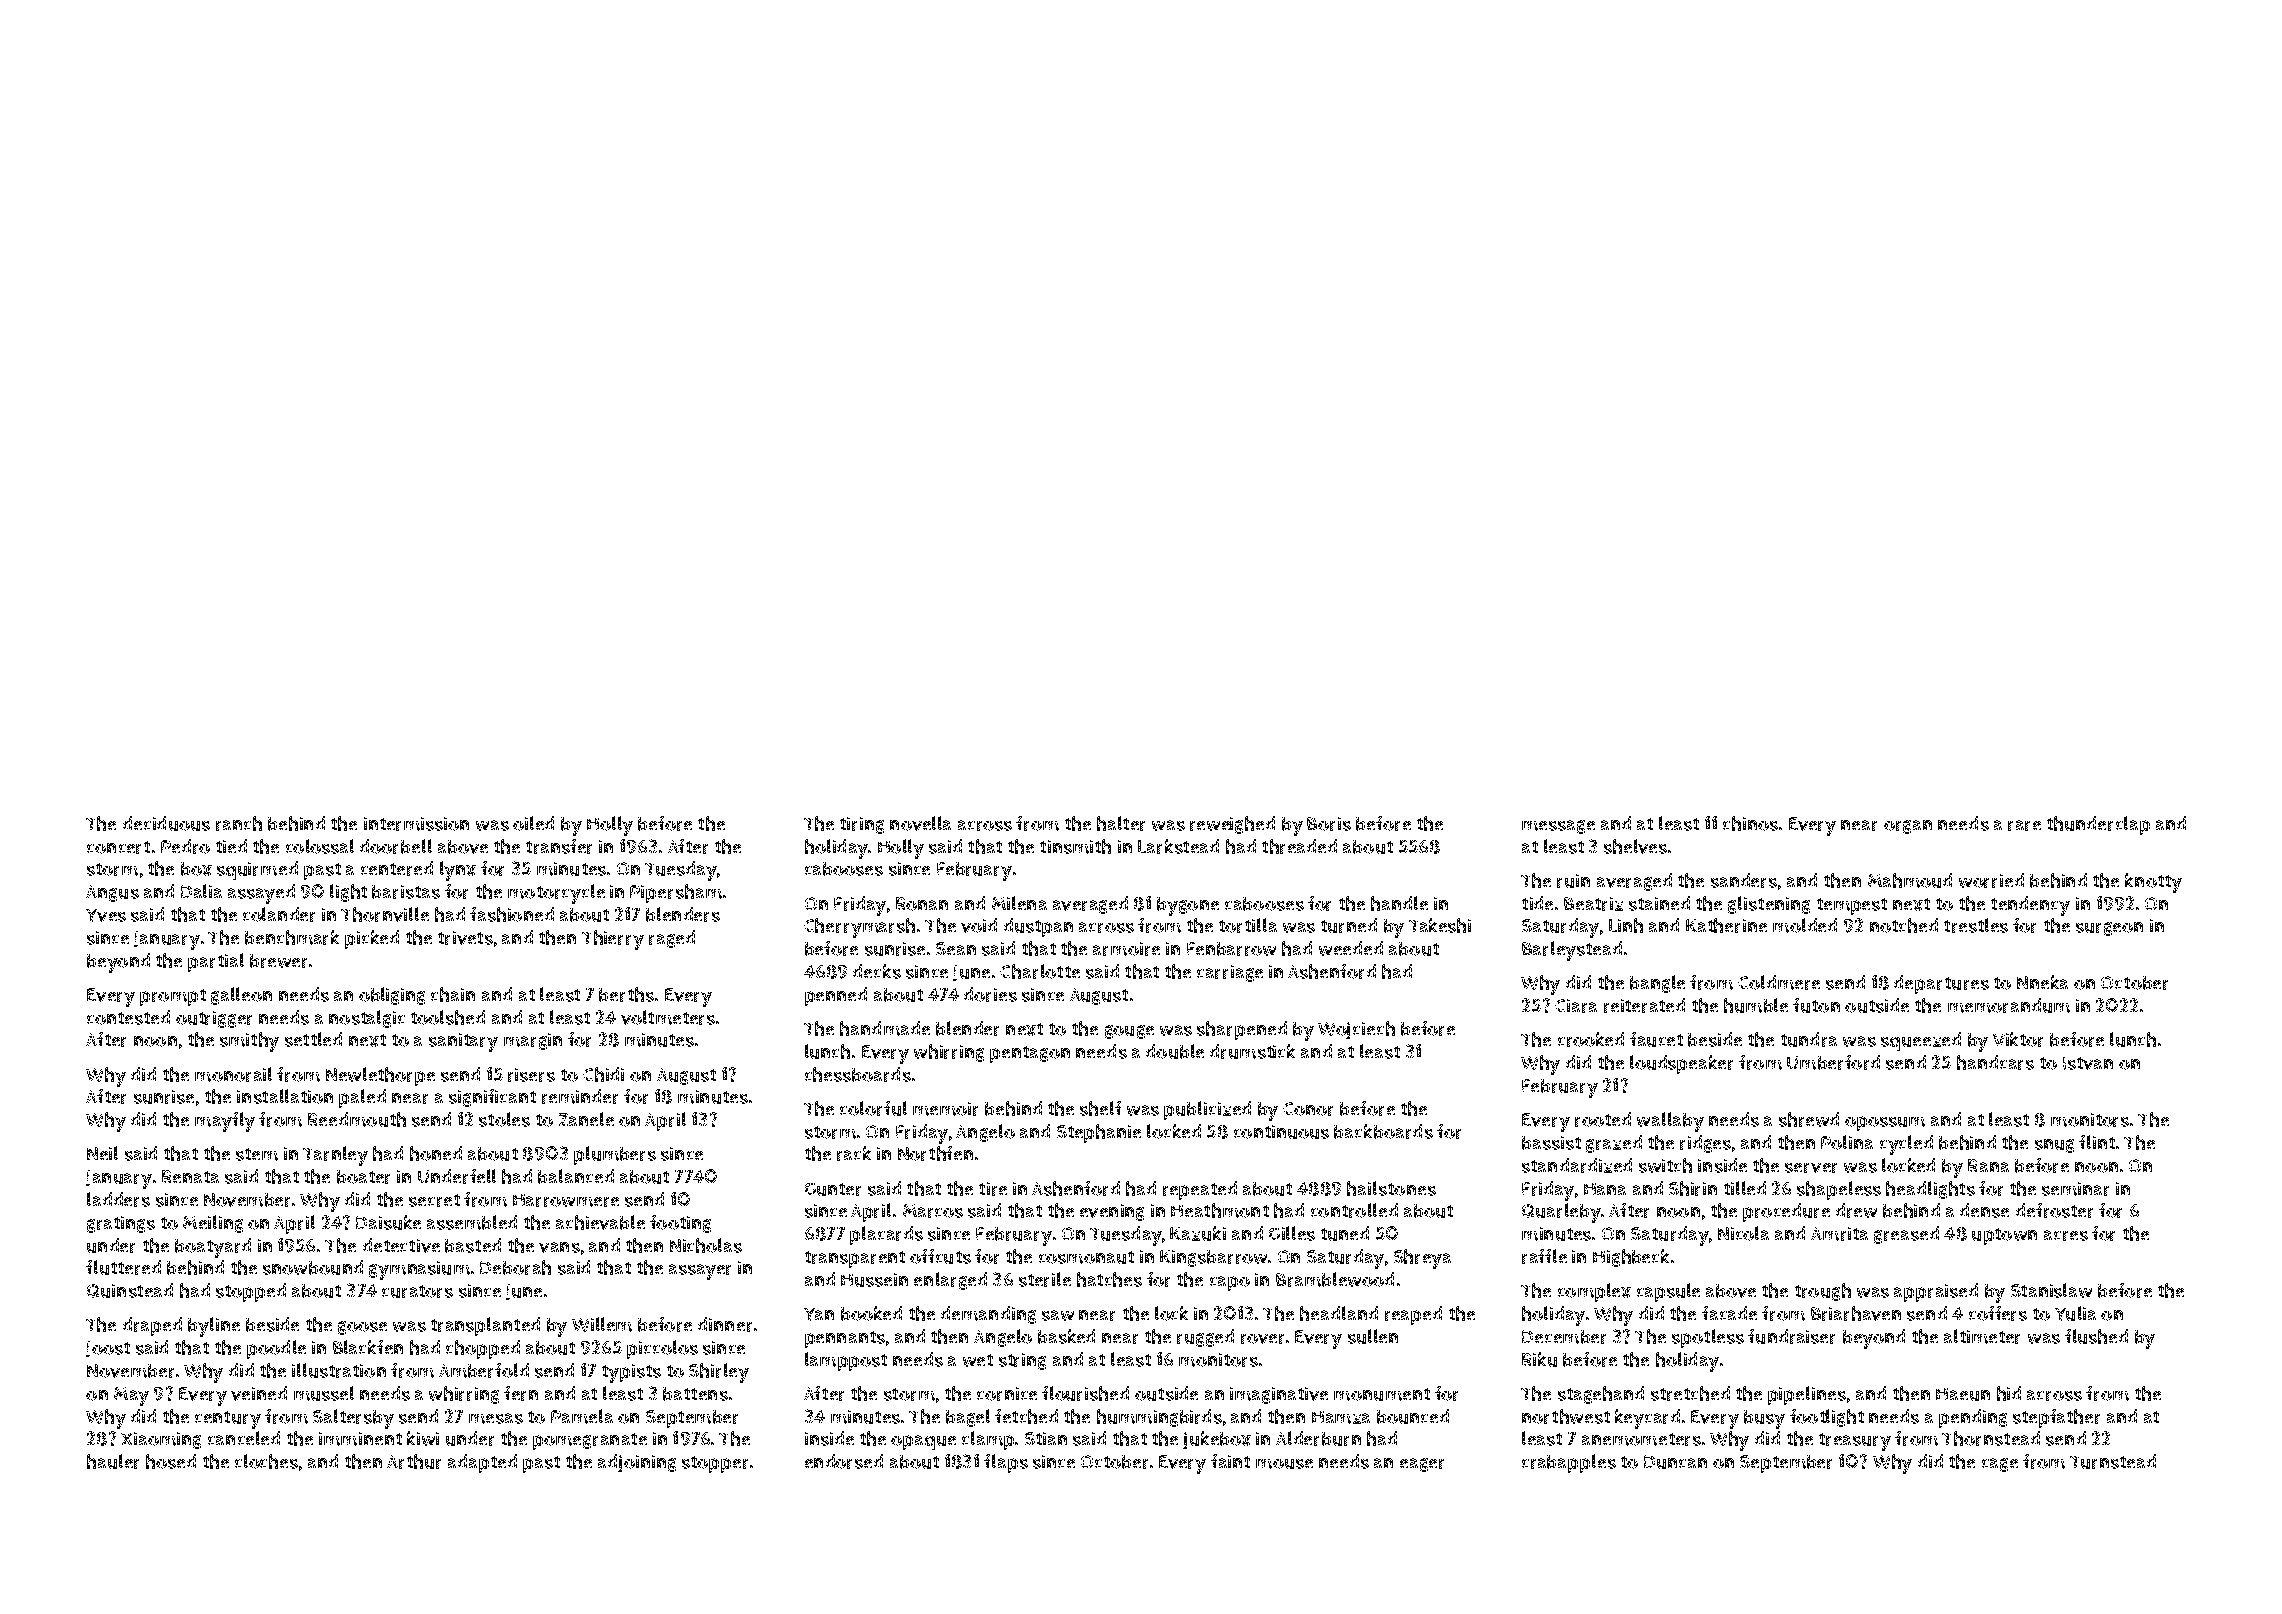  Describe the element at coordinates (533, 823) in the screenshot. I see `oiled` at that location.
